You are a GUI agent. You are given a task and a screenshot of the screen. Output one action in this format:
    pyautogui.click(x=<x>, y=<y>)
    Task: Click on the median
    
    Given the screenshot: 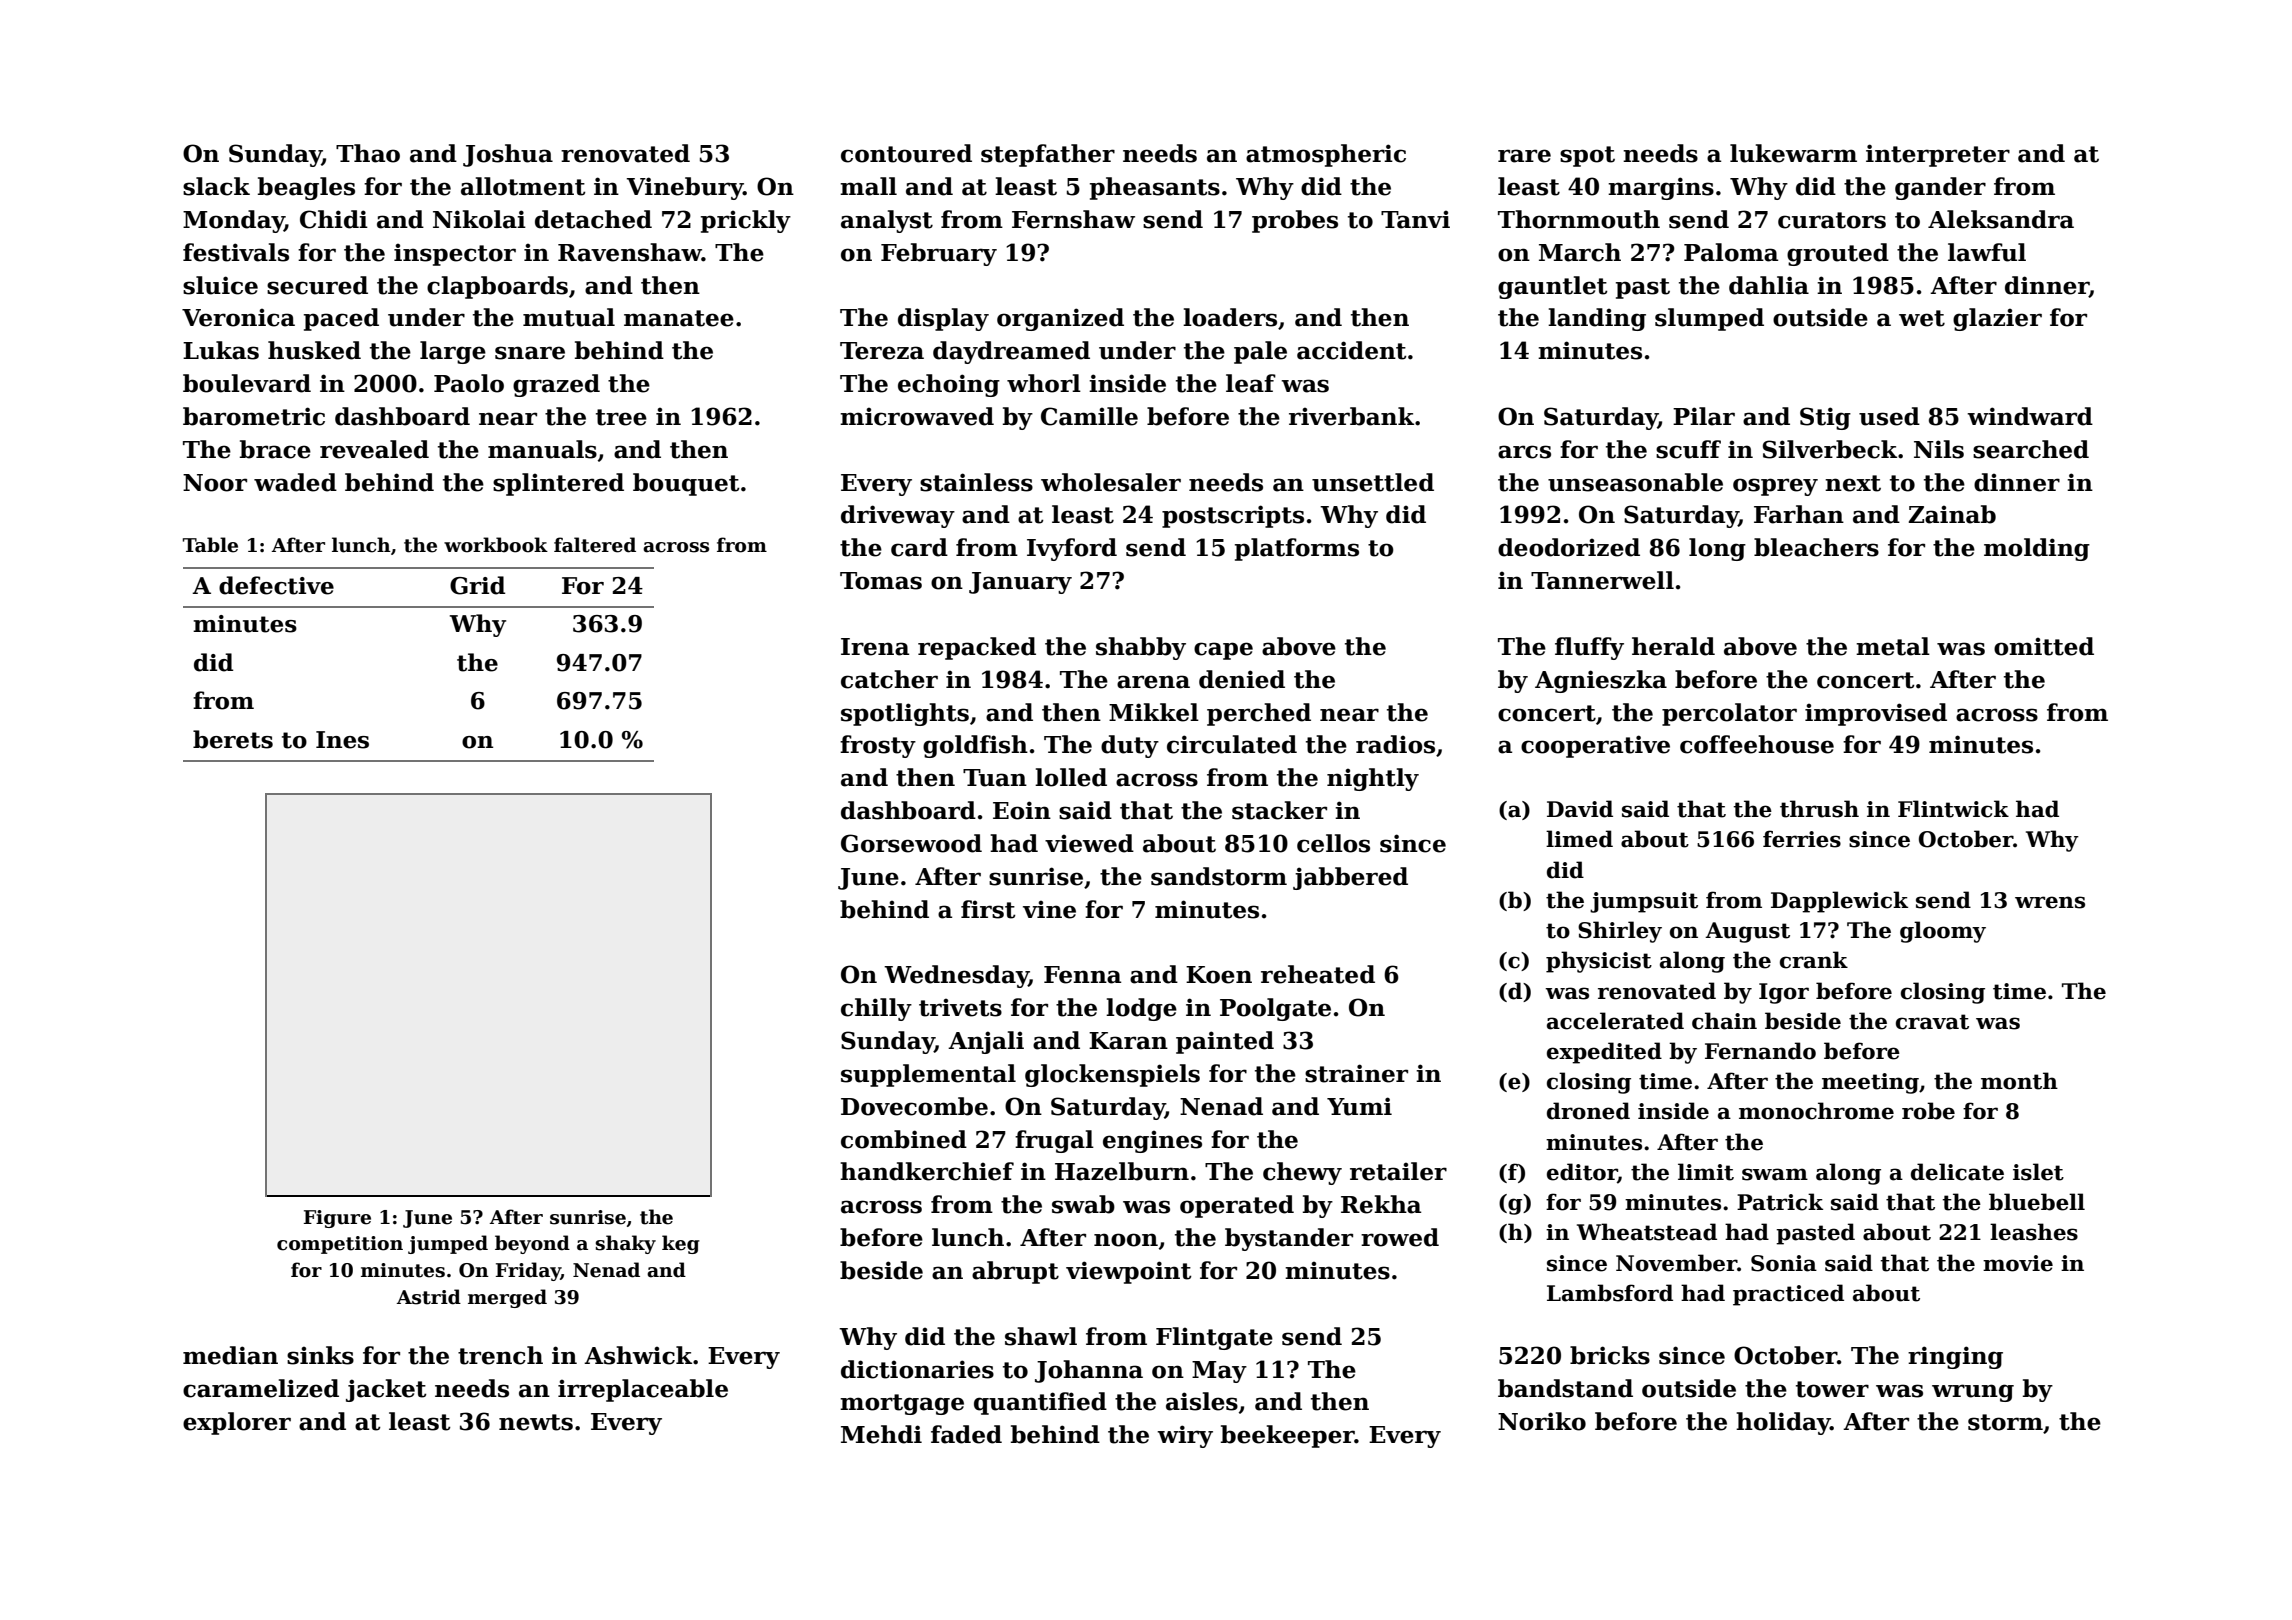 What is the action you would take?
    pyautogui.click(x=230, y=1355)
